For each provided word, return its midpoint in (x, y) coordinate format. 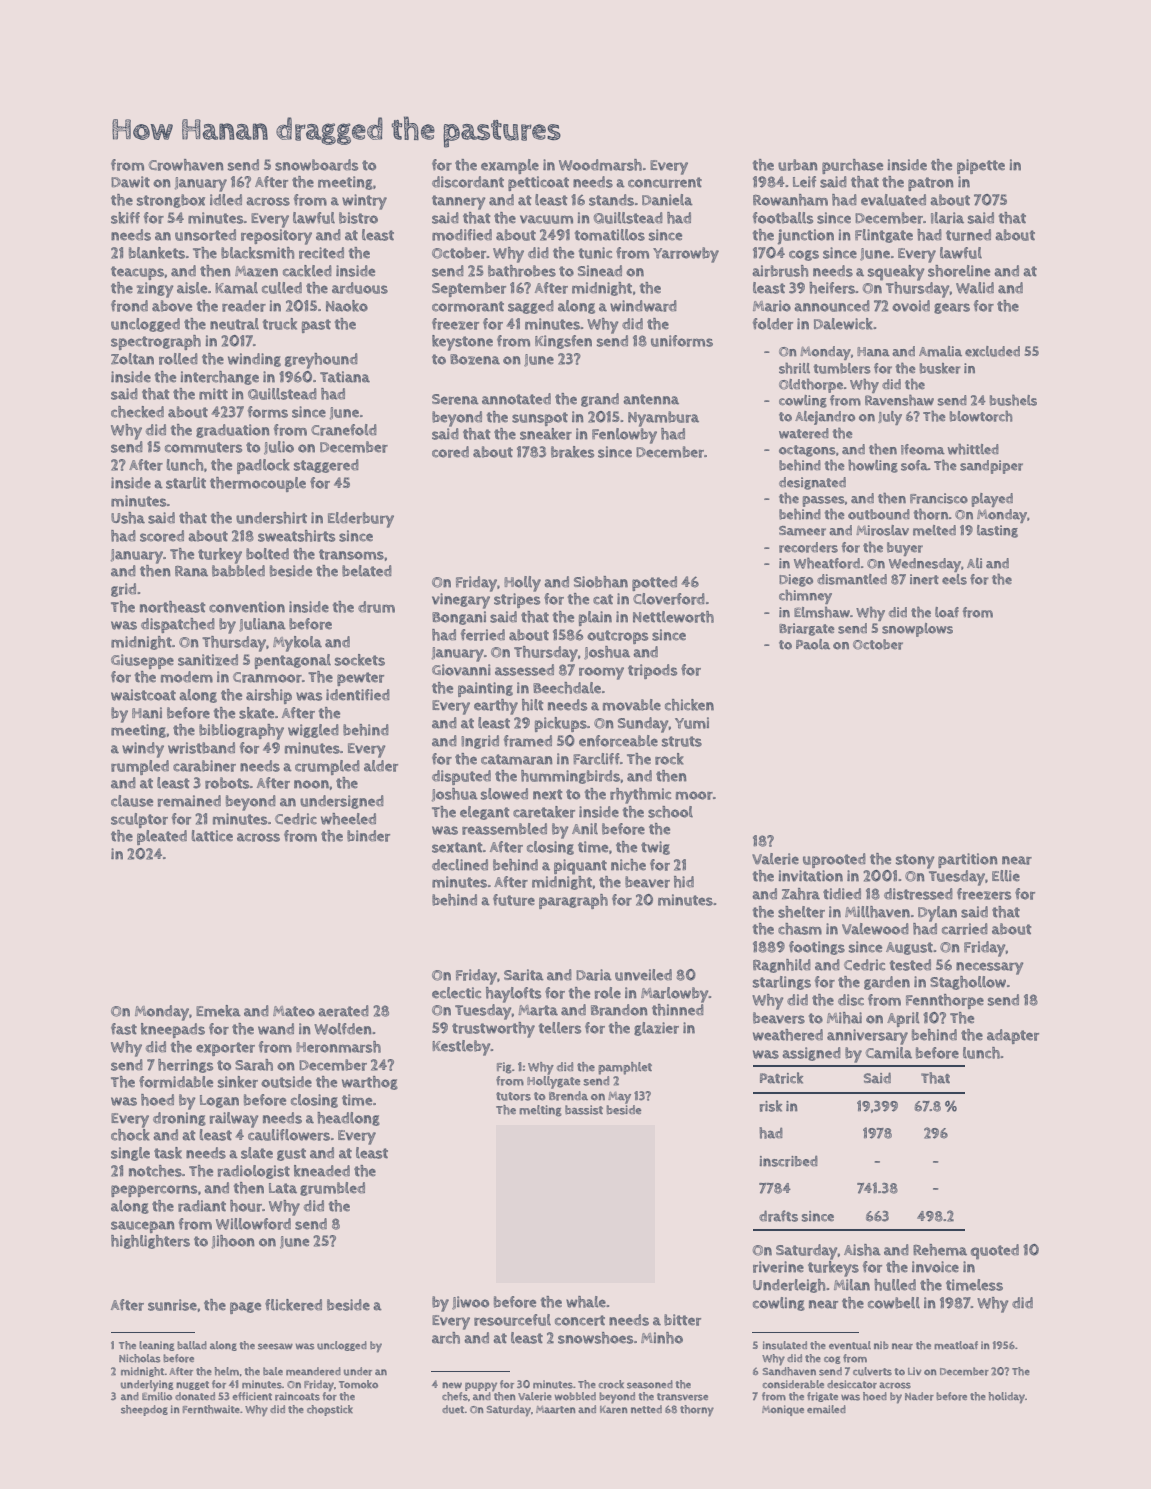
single (130, 1154)
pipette (981, 166)
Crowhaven (186, 165)
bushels (1013, 400)
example (510, 166)
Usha (128, 518)
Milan (852, 1285)
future (514, 900)
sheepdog (144, 1410)
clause (132, 801)
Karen (614, 1410)
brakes (572, 452)
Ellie (1006, 876)
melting (540, 1111)
